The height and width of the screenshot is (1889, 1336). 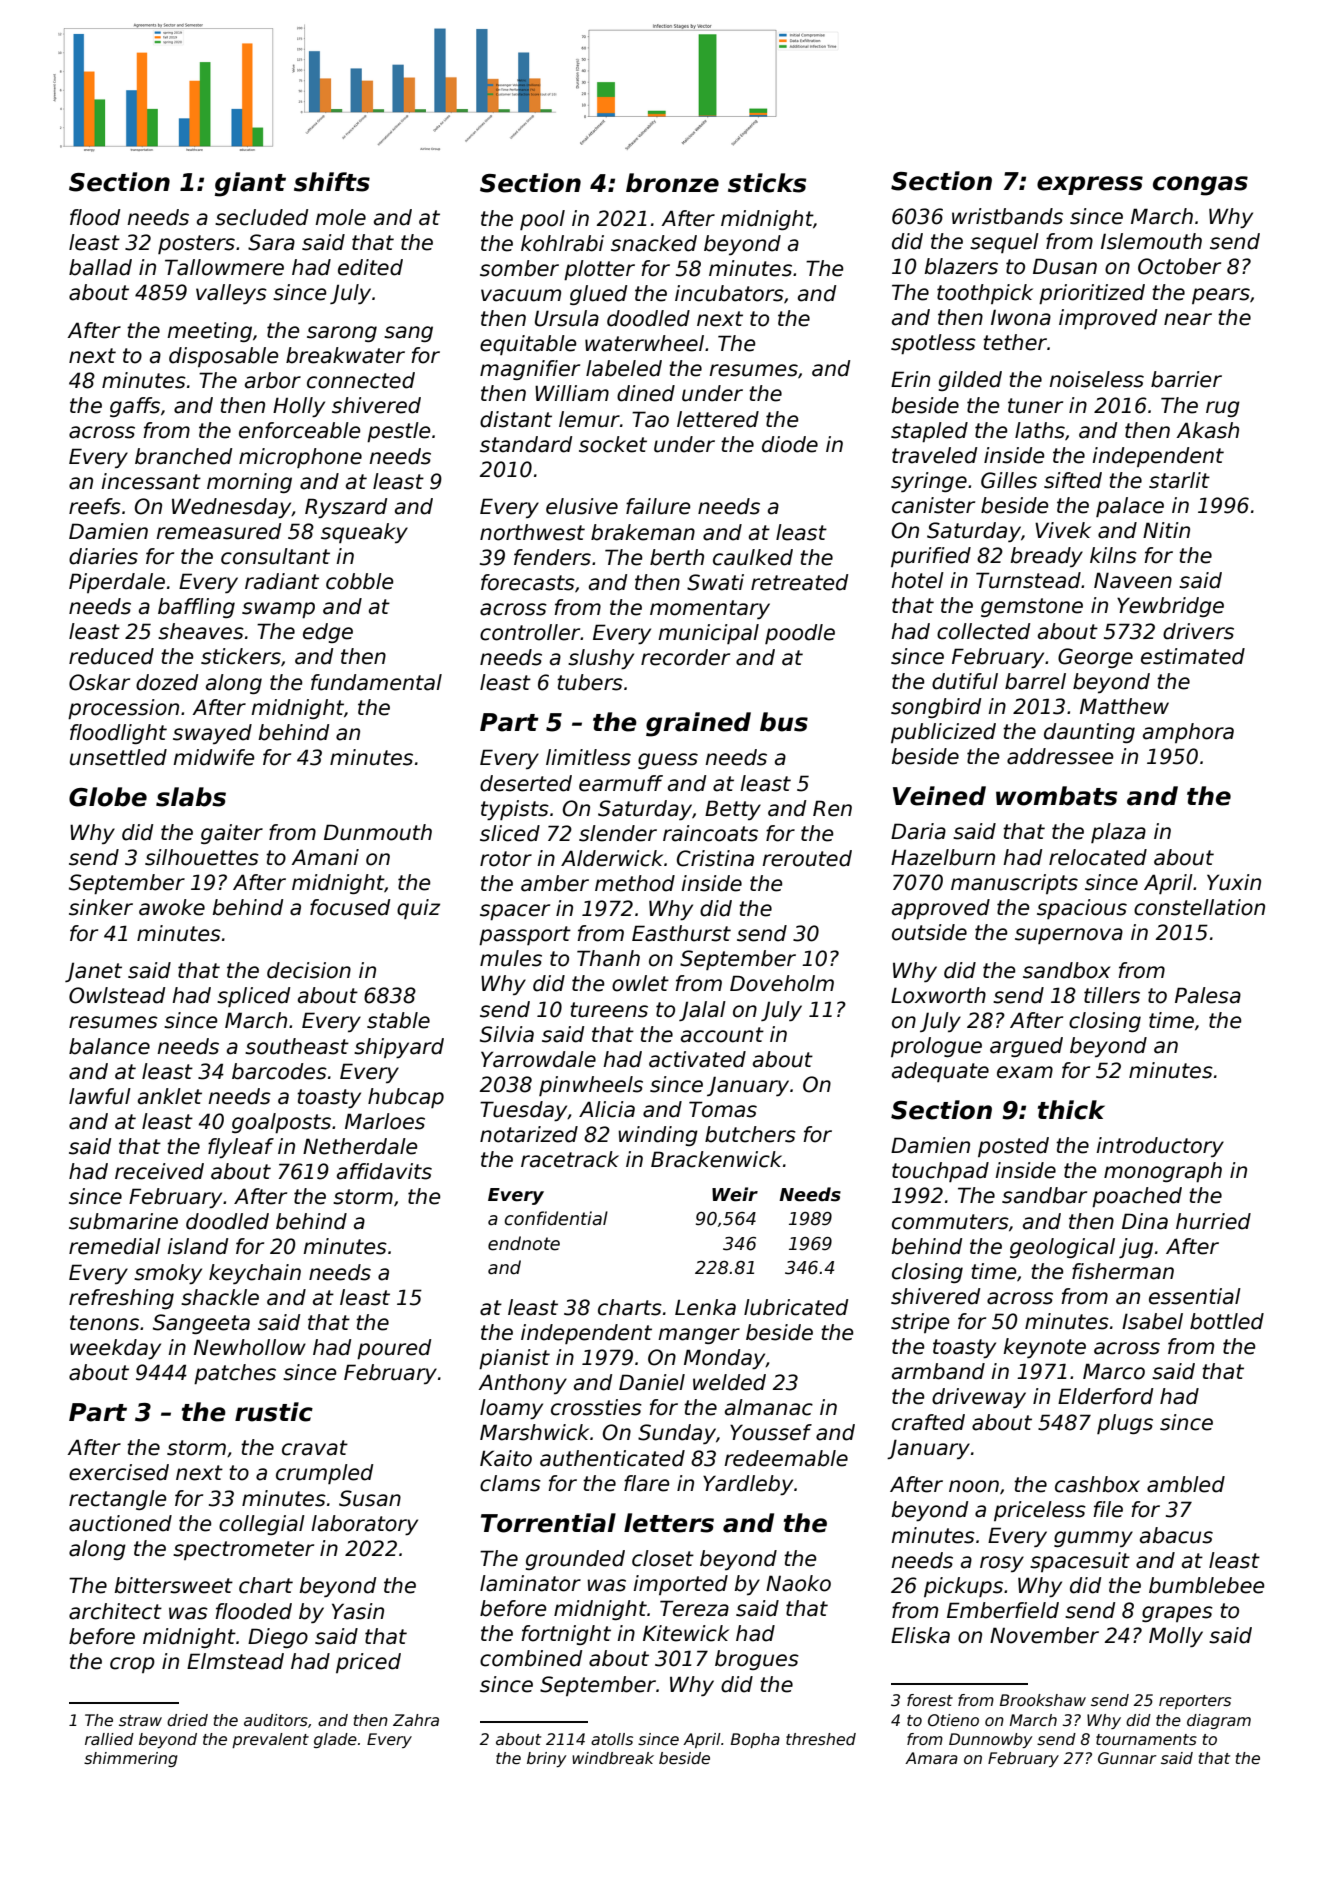 I want to click on ballad, so click(x=100, y=267).
